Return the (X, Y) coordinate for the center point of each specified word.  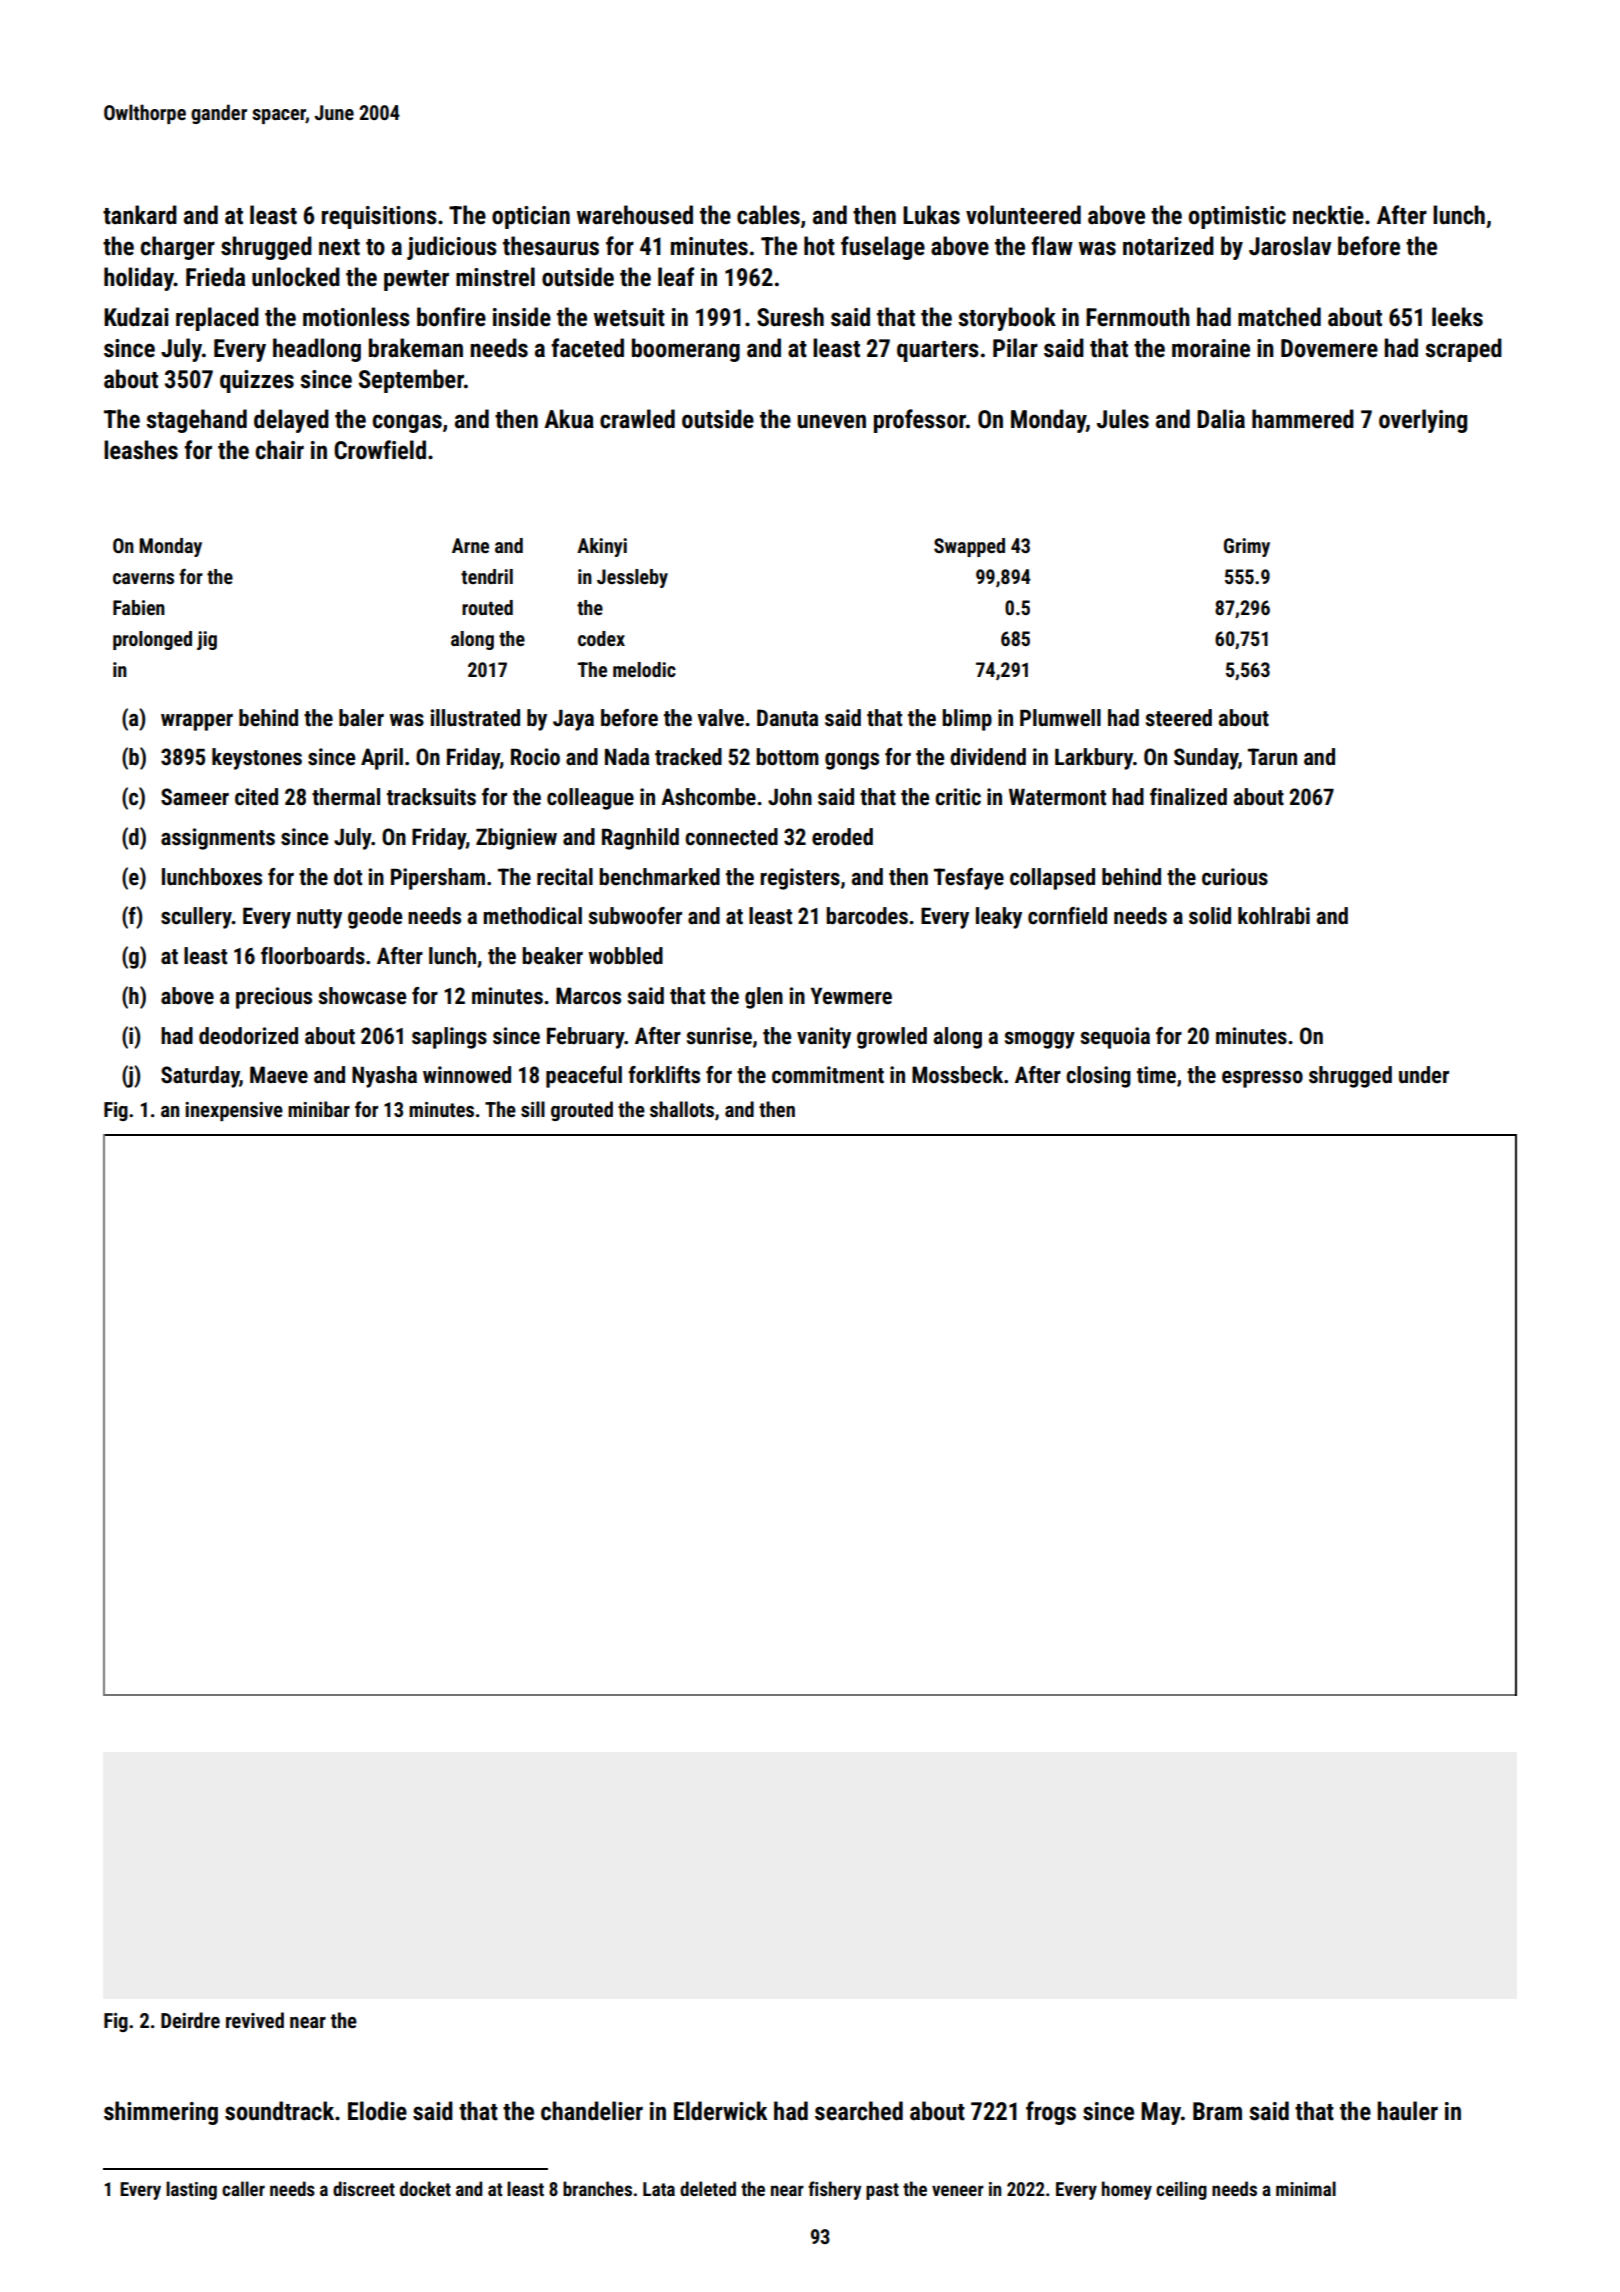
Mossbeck (957, 1075)
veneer (958, 2190)
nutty (319, 919)
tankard (140, 215)
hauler (1407, 2111)
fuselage (883, 248)
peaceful (584, 1077)
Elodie (377, 2111)
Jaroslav (1290, 246)
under (1424, 1075)
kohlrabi (1274, 916)
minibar (319, 1109)
